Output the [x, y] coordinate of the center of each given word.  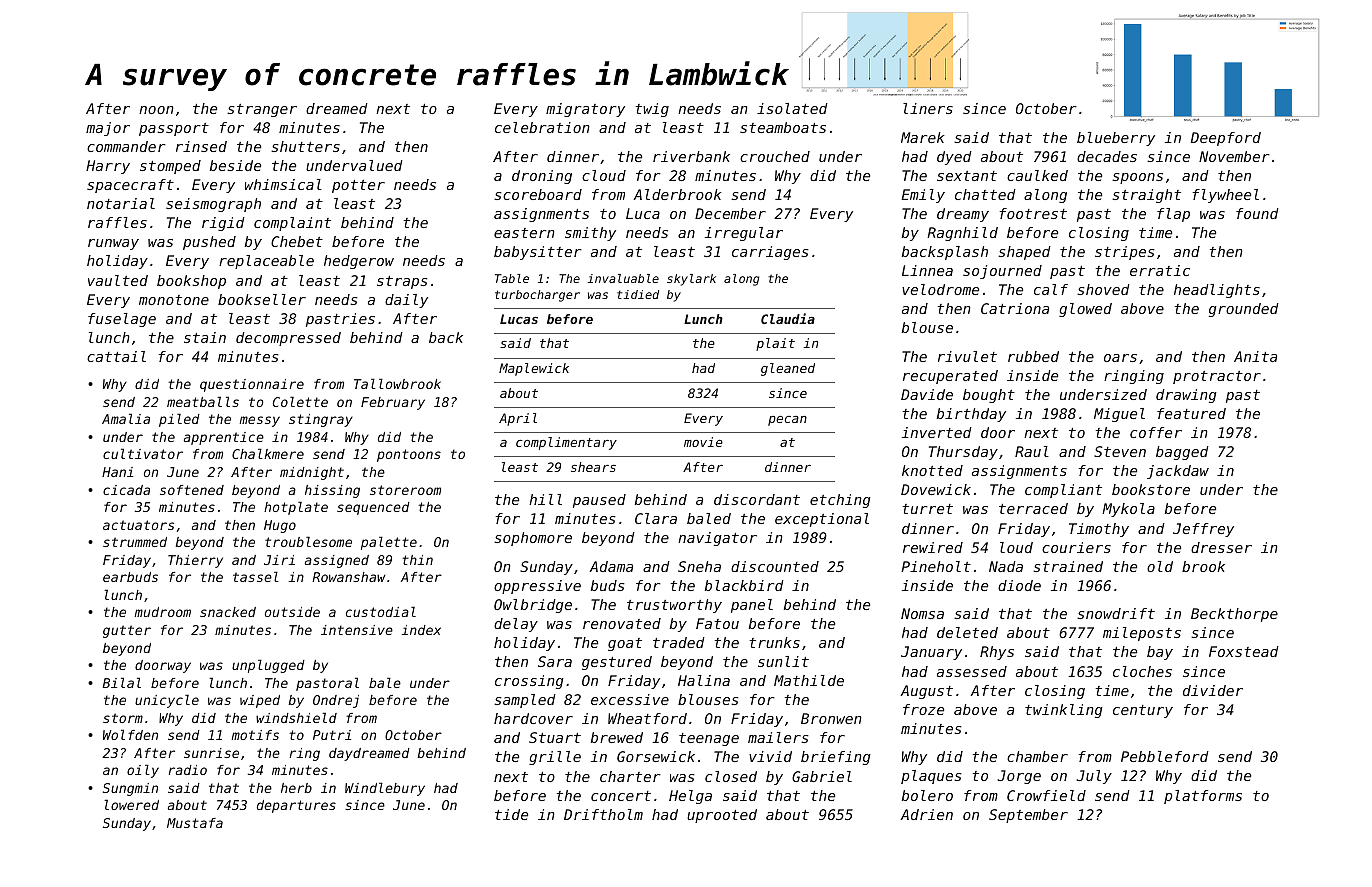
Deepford [1226, 139]
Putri [332, 735]
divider [1213, 690]
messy [260, 421]
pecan [787, 421]
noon [156, 110]
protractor [1217, 377]
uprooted [722, 816]
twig [652, 110]
